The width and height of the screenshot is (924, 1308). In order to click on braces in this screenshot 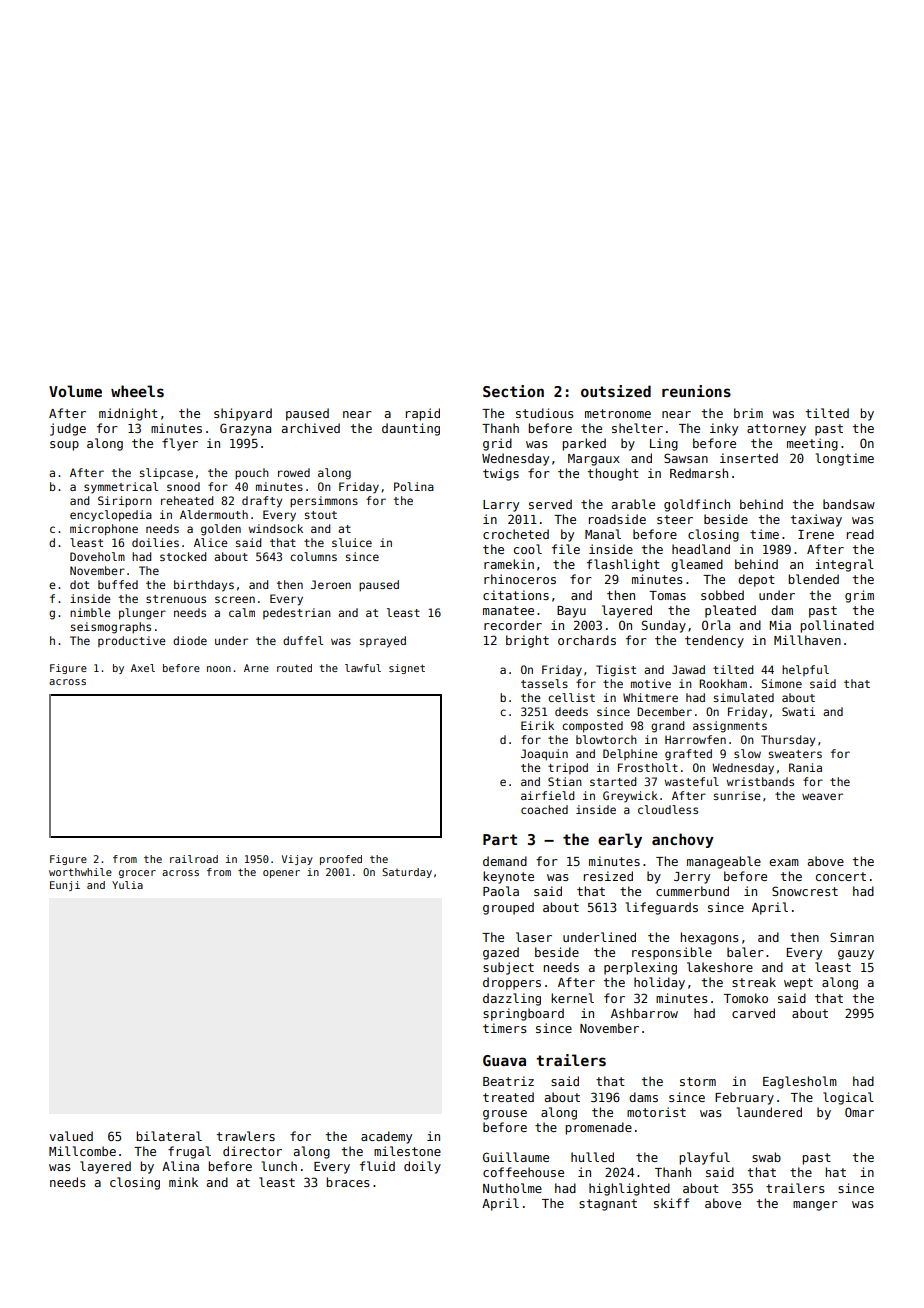, I will do `click(348, 1182)`.
